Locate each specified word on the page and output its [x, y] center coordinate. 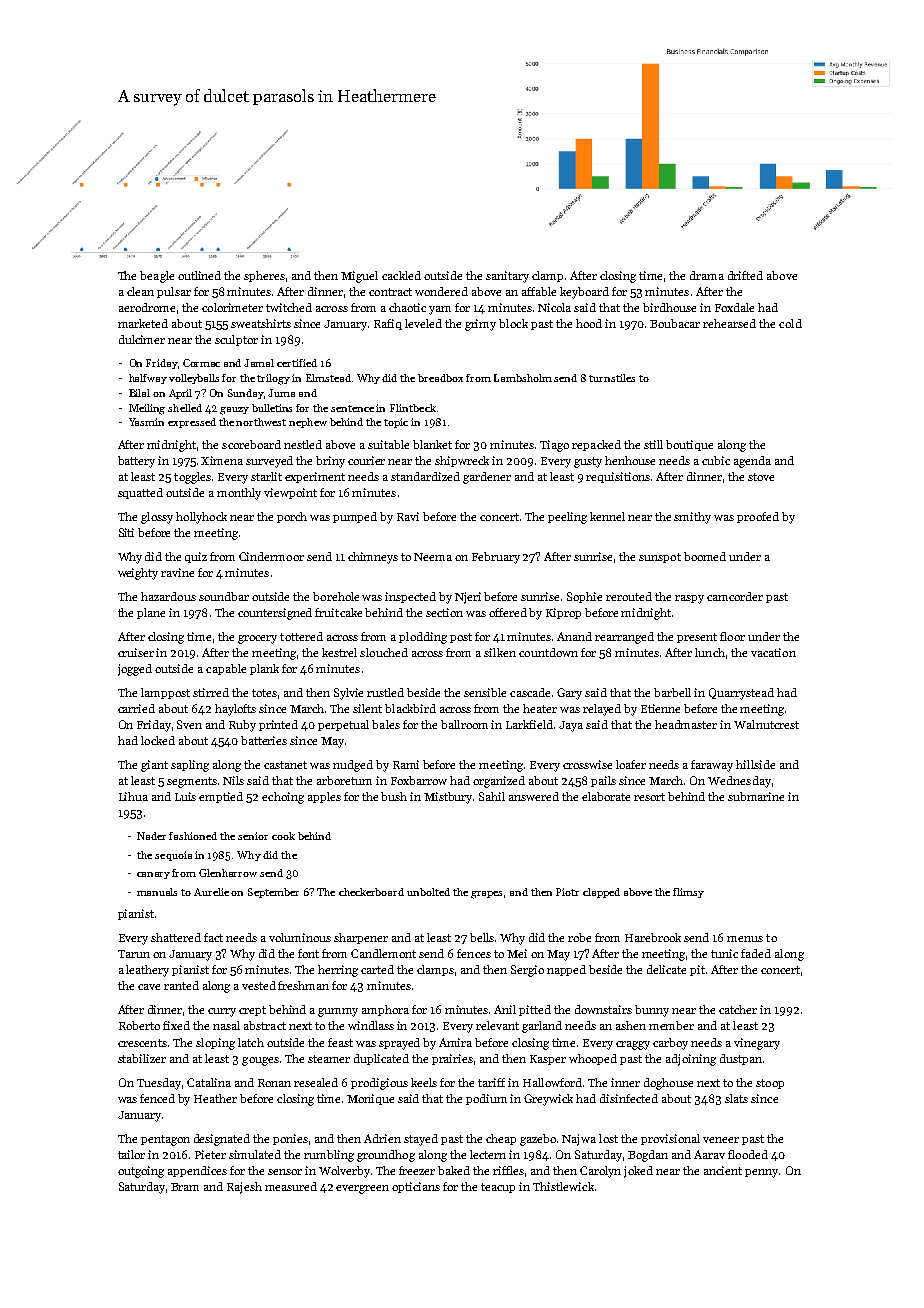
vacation [773, 652]
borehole [336, 596]
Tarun [134, 954]
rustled [385, 692]
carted [377, 969]
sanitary [507, 277]
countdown [548, 652]
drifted [745, 275]
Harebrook [653, 937]
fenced [157, 1098]
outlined [199, 275]
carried [136, 708]
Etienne [660, 708]
